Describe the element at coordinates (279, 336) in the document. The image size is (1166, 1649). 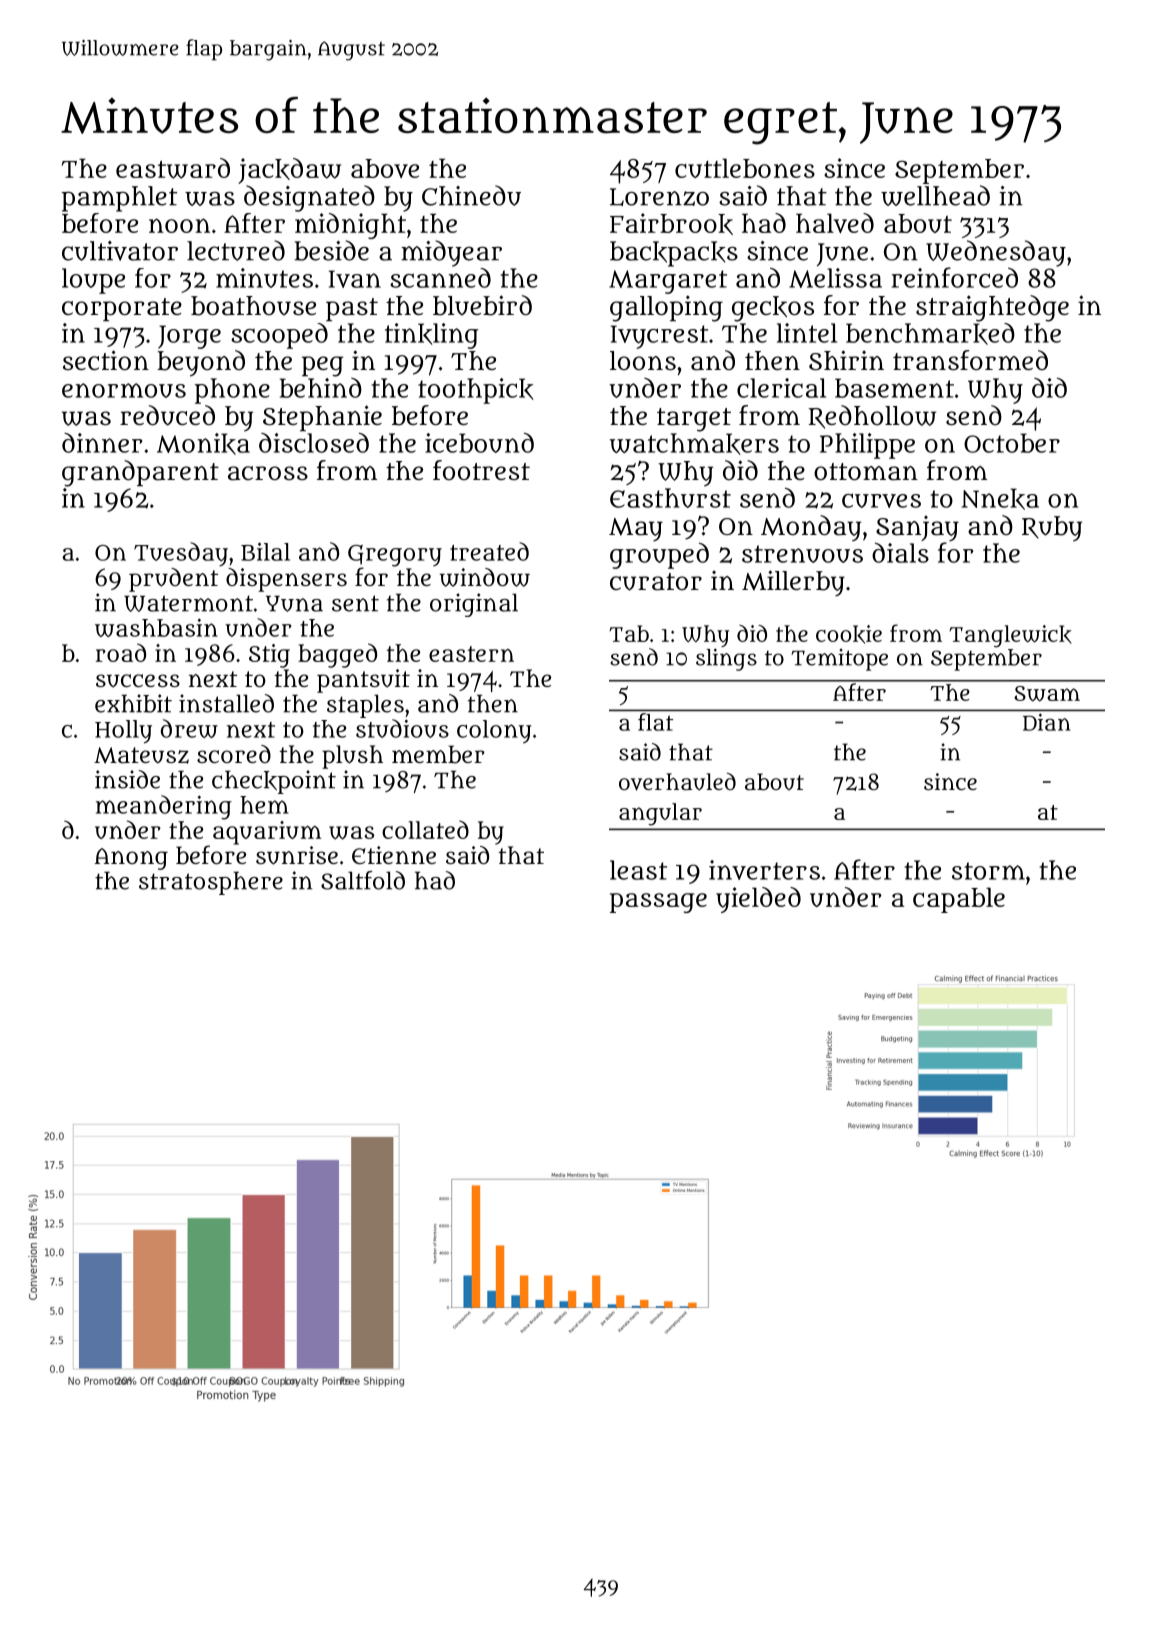
I see `scooped` at that location.
